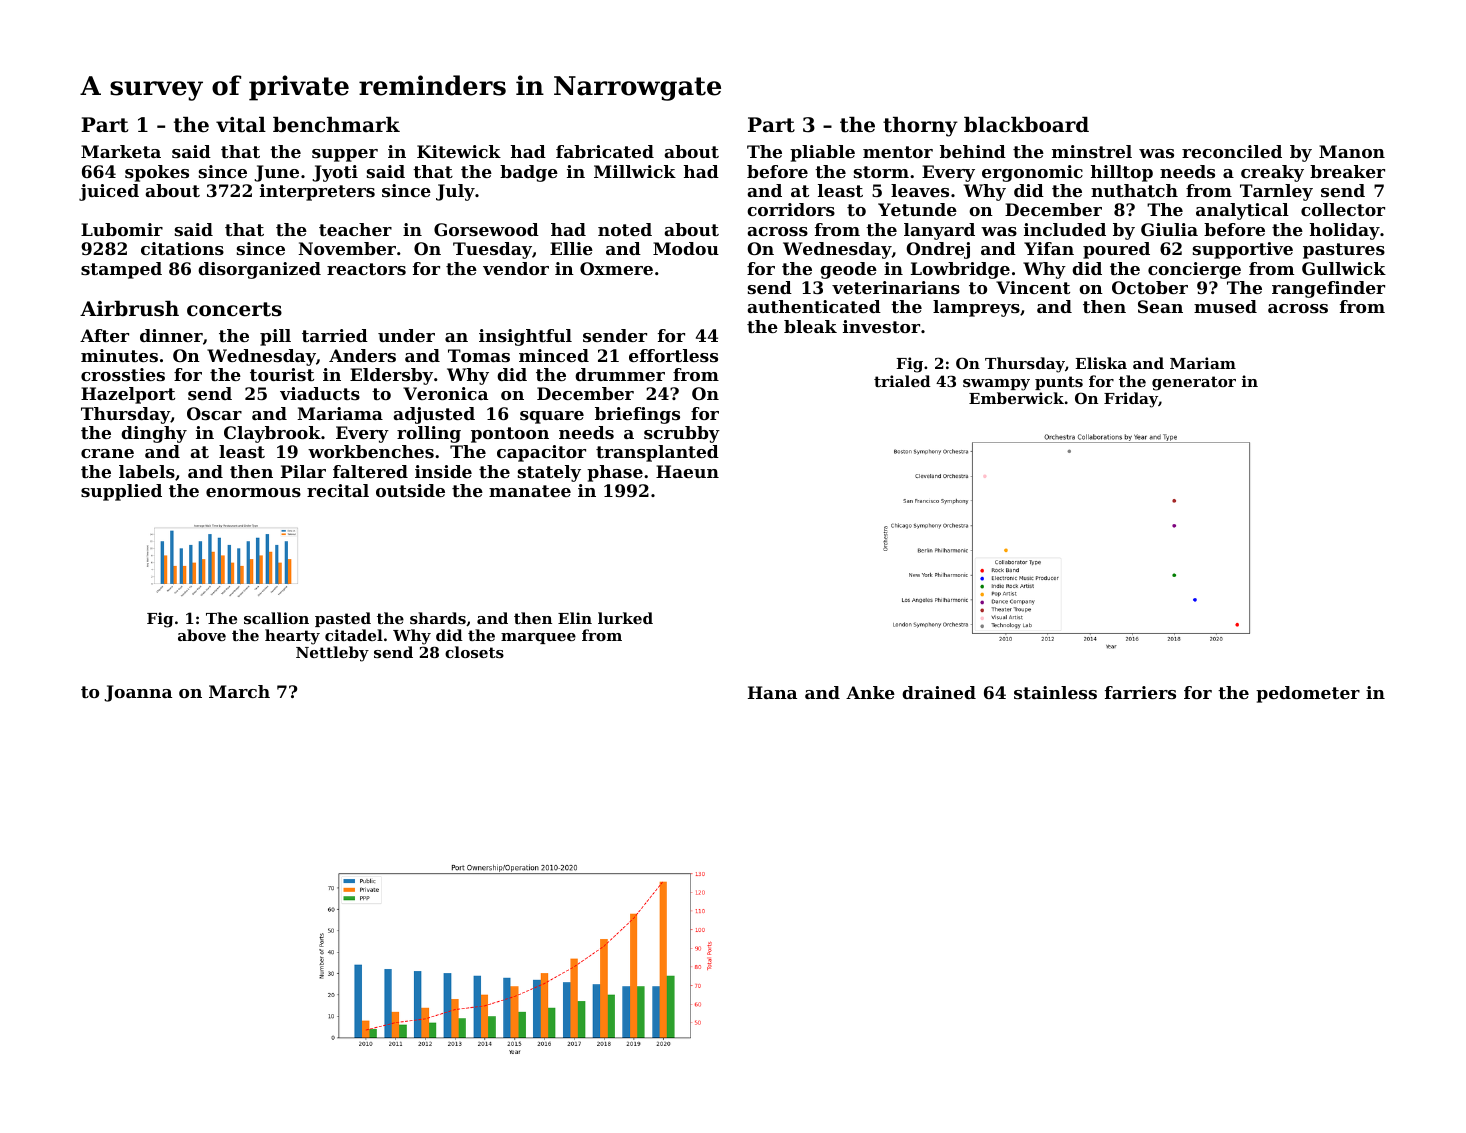 The image size is (1466, 1133). I want to click on generator, so click(1194, 383).
